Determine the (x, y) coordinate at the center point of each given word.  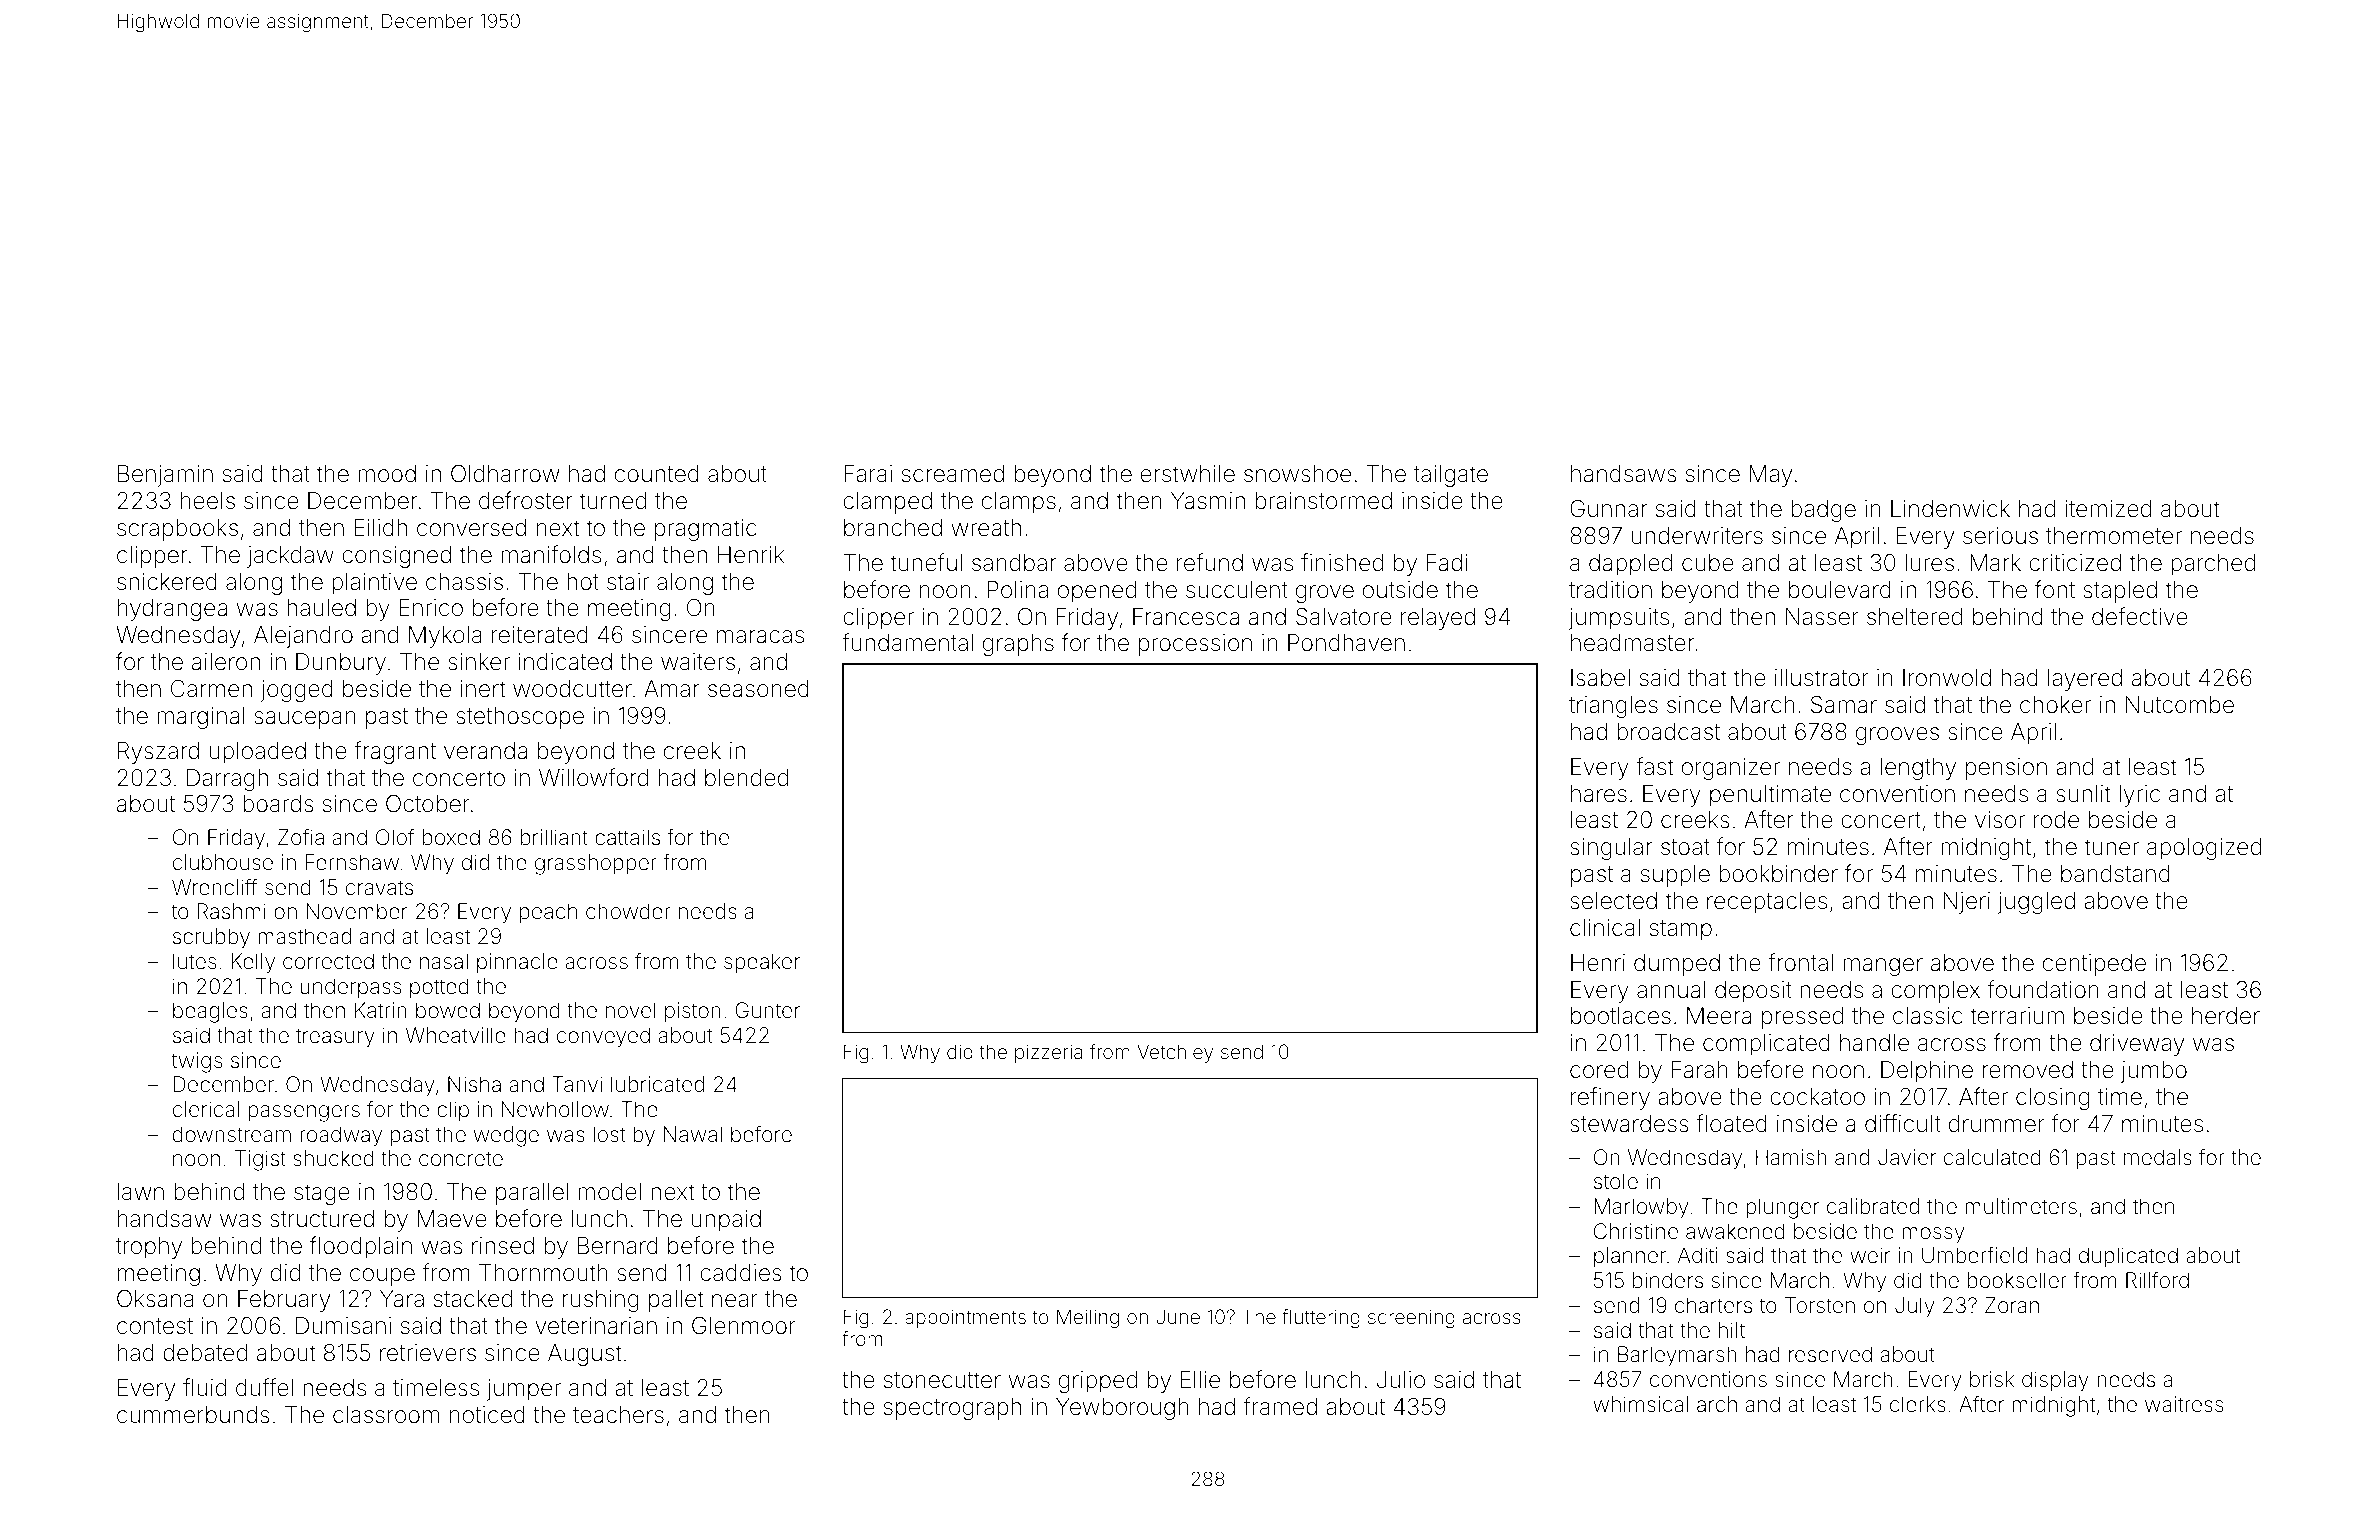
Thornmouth (543, 1272)
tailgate (1451, 476)
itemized (2108, 509)
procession (1195, 645)
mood (387, 474)
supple (1675, 876)
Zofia (301, 836)
